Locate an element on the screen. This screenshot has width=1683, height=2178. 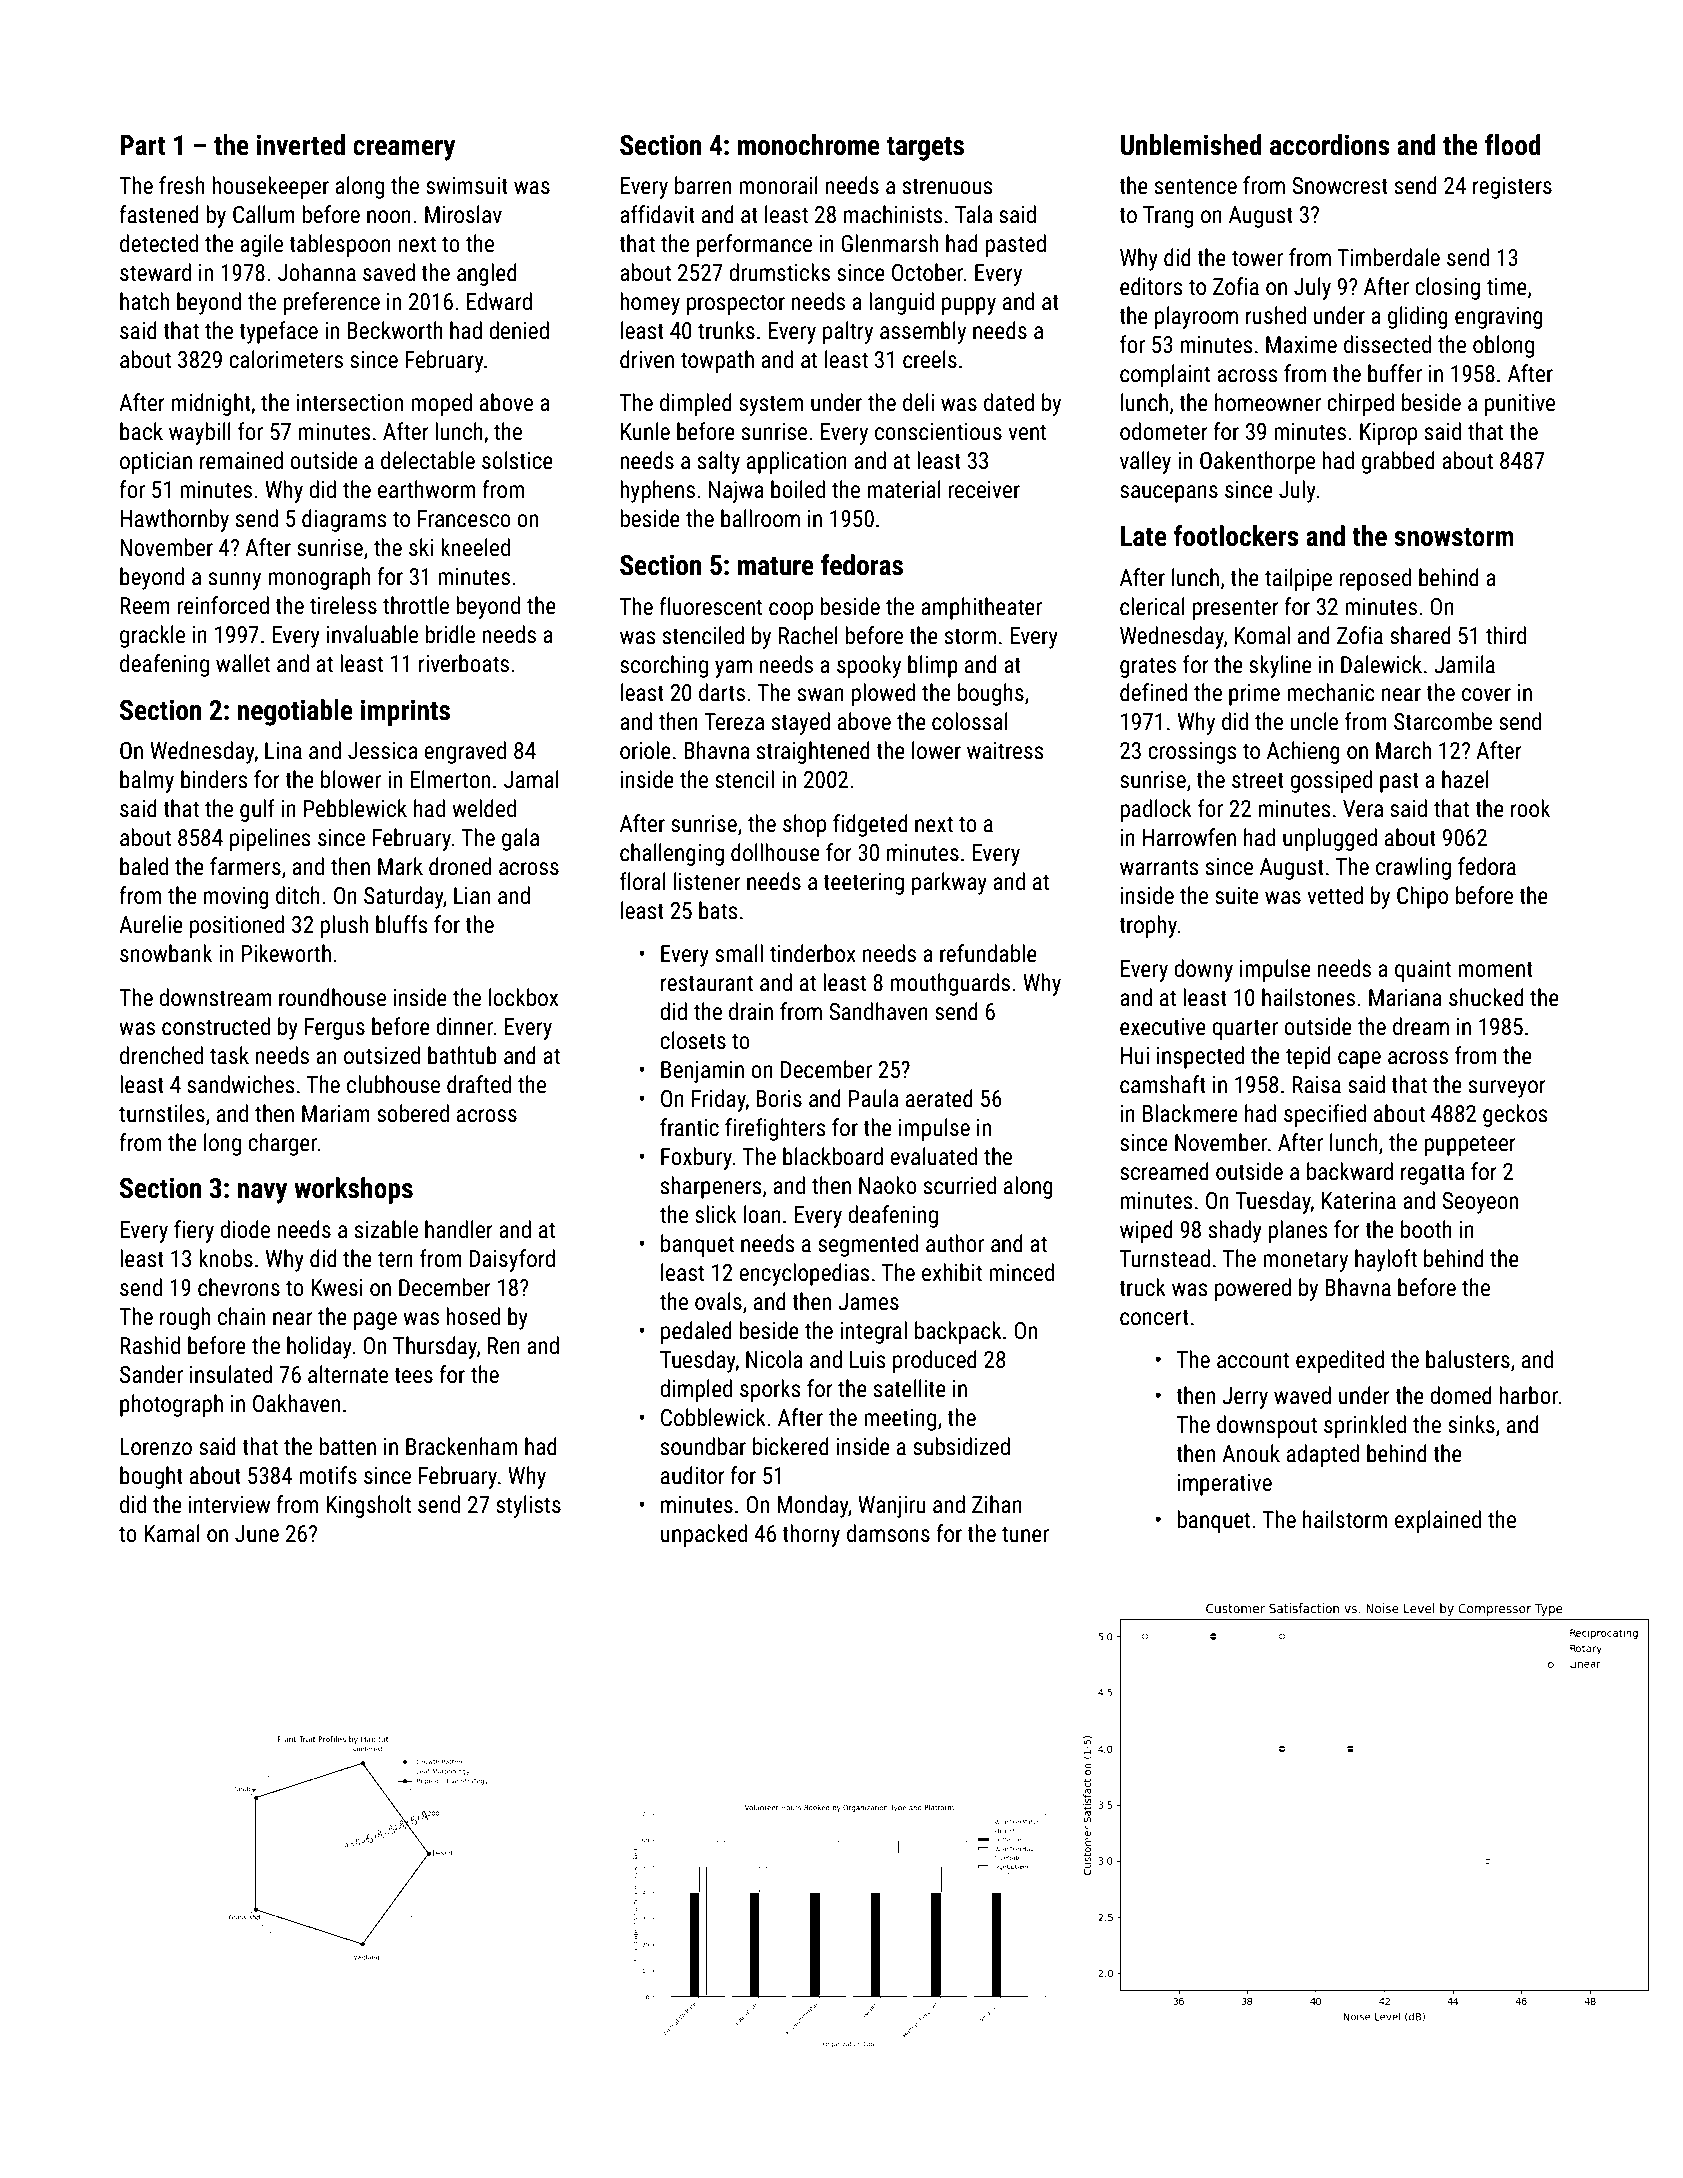
balmy is located at coordinates (147, 781).
